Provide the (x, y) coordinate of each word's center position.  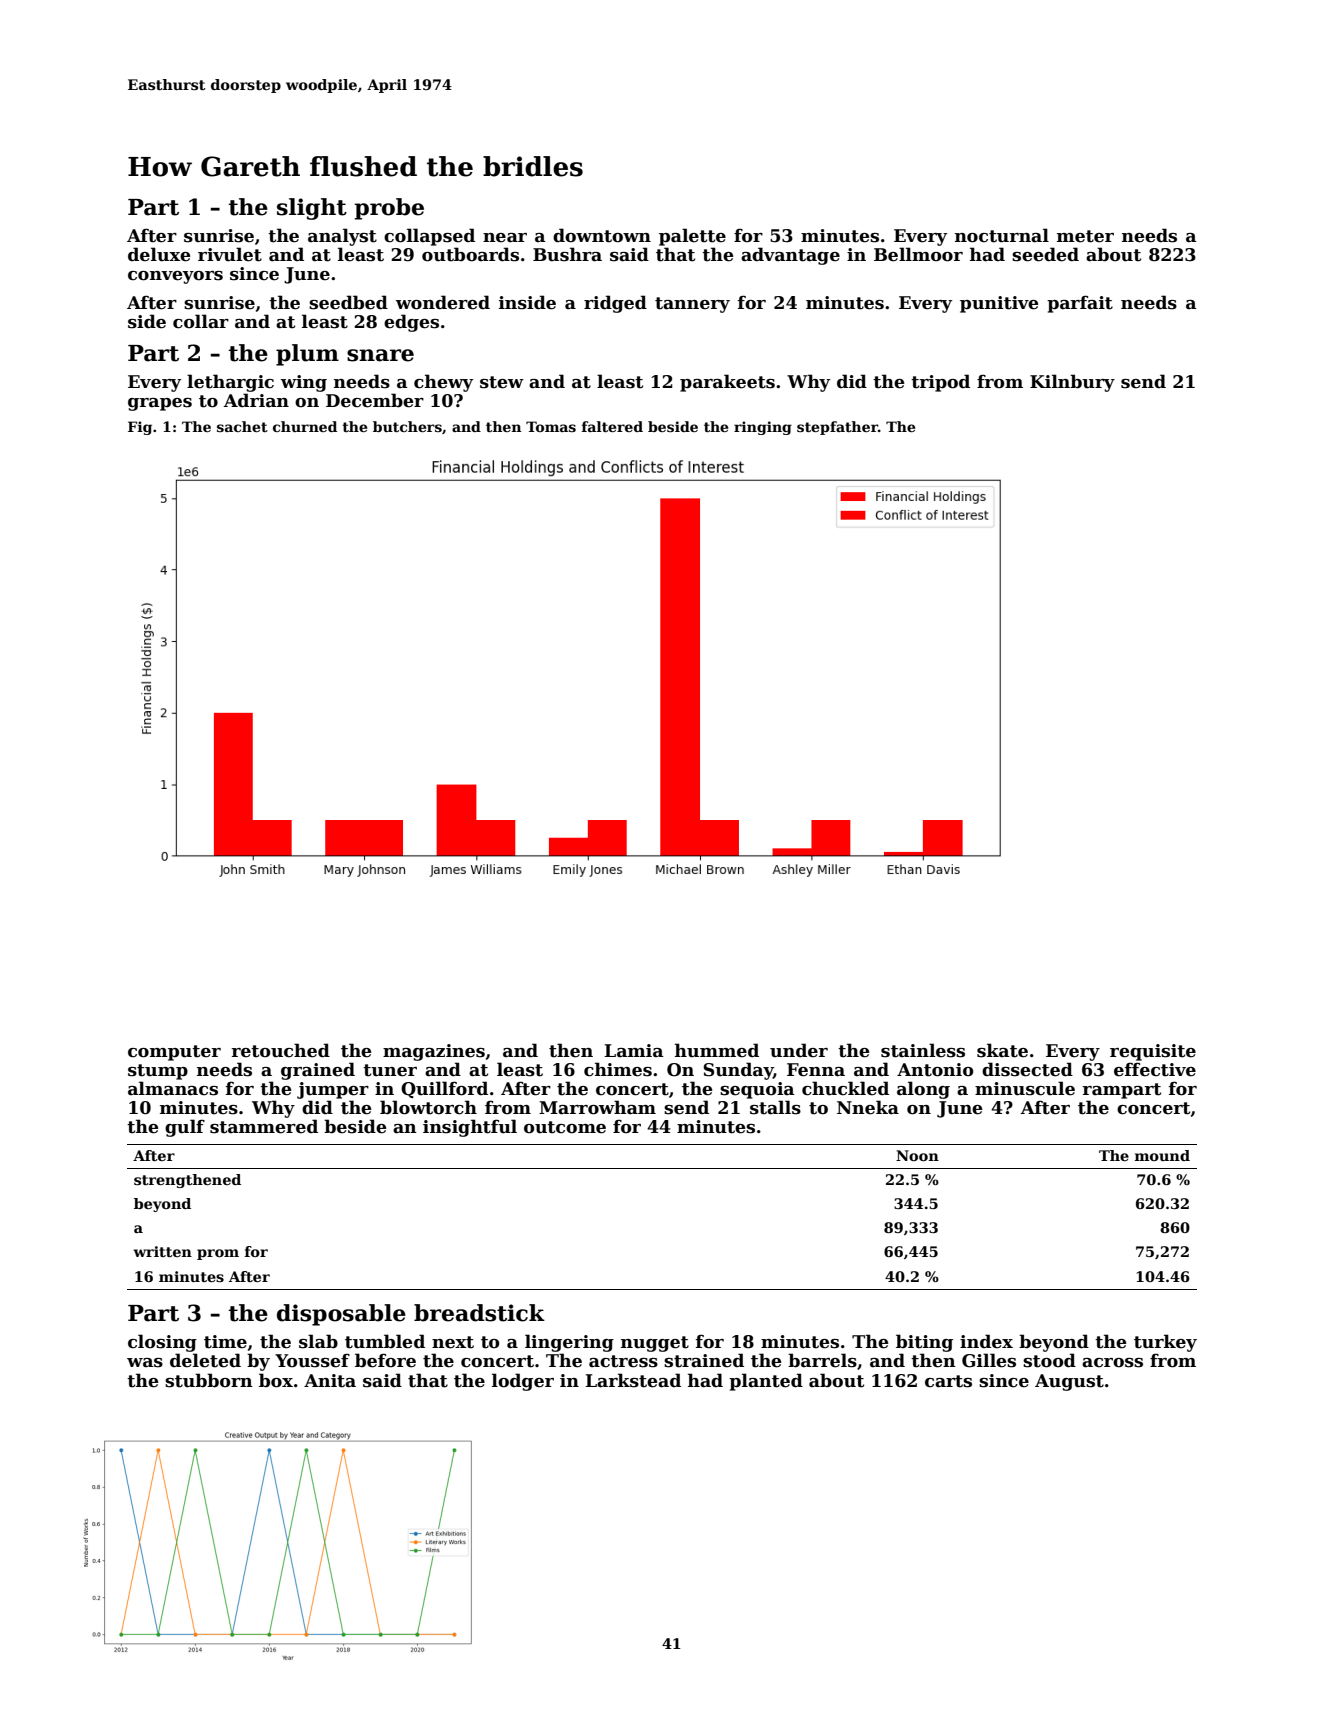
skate (1002, 1050)
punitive (999, 304)
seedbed (348, 302)
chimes (618, 1069)
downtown (602, 235)
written (162, 1251)
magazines (434, 1052)
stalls (775, 1107)
